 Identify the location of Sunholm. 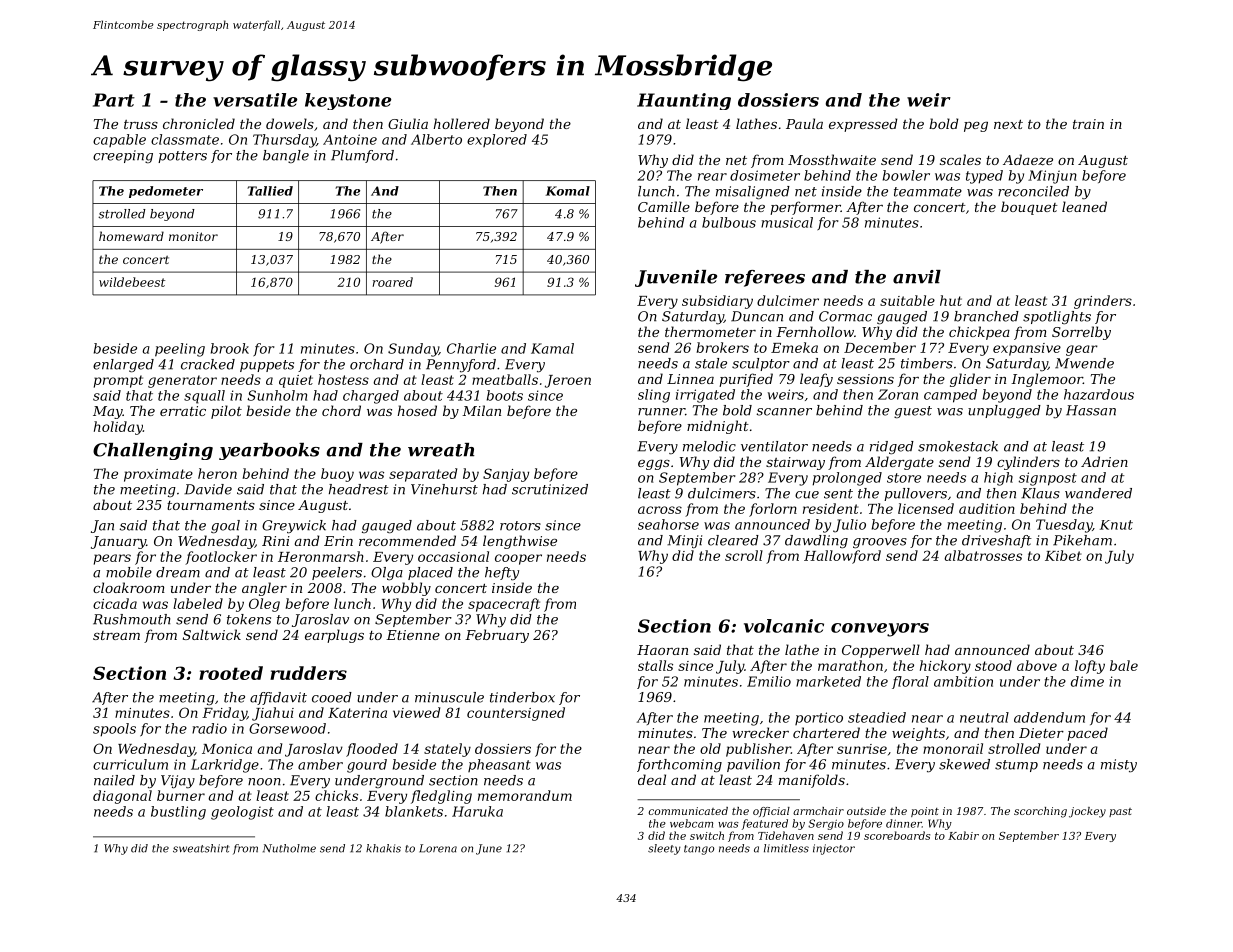
(277, 395).
